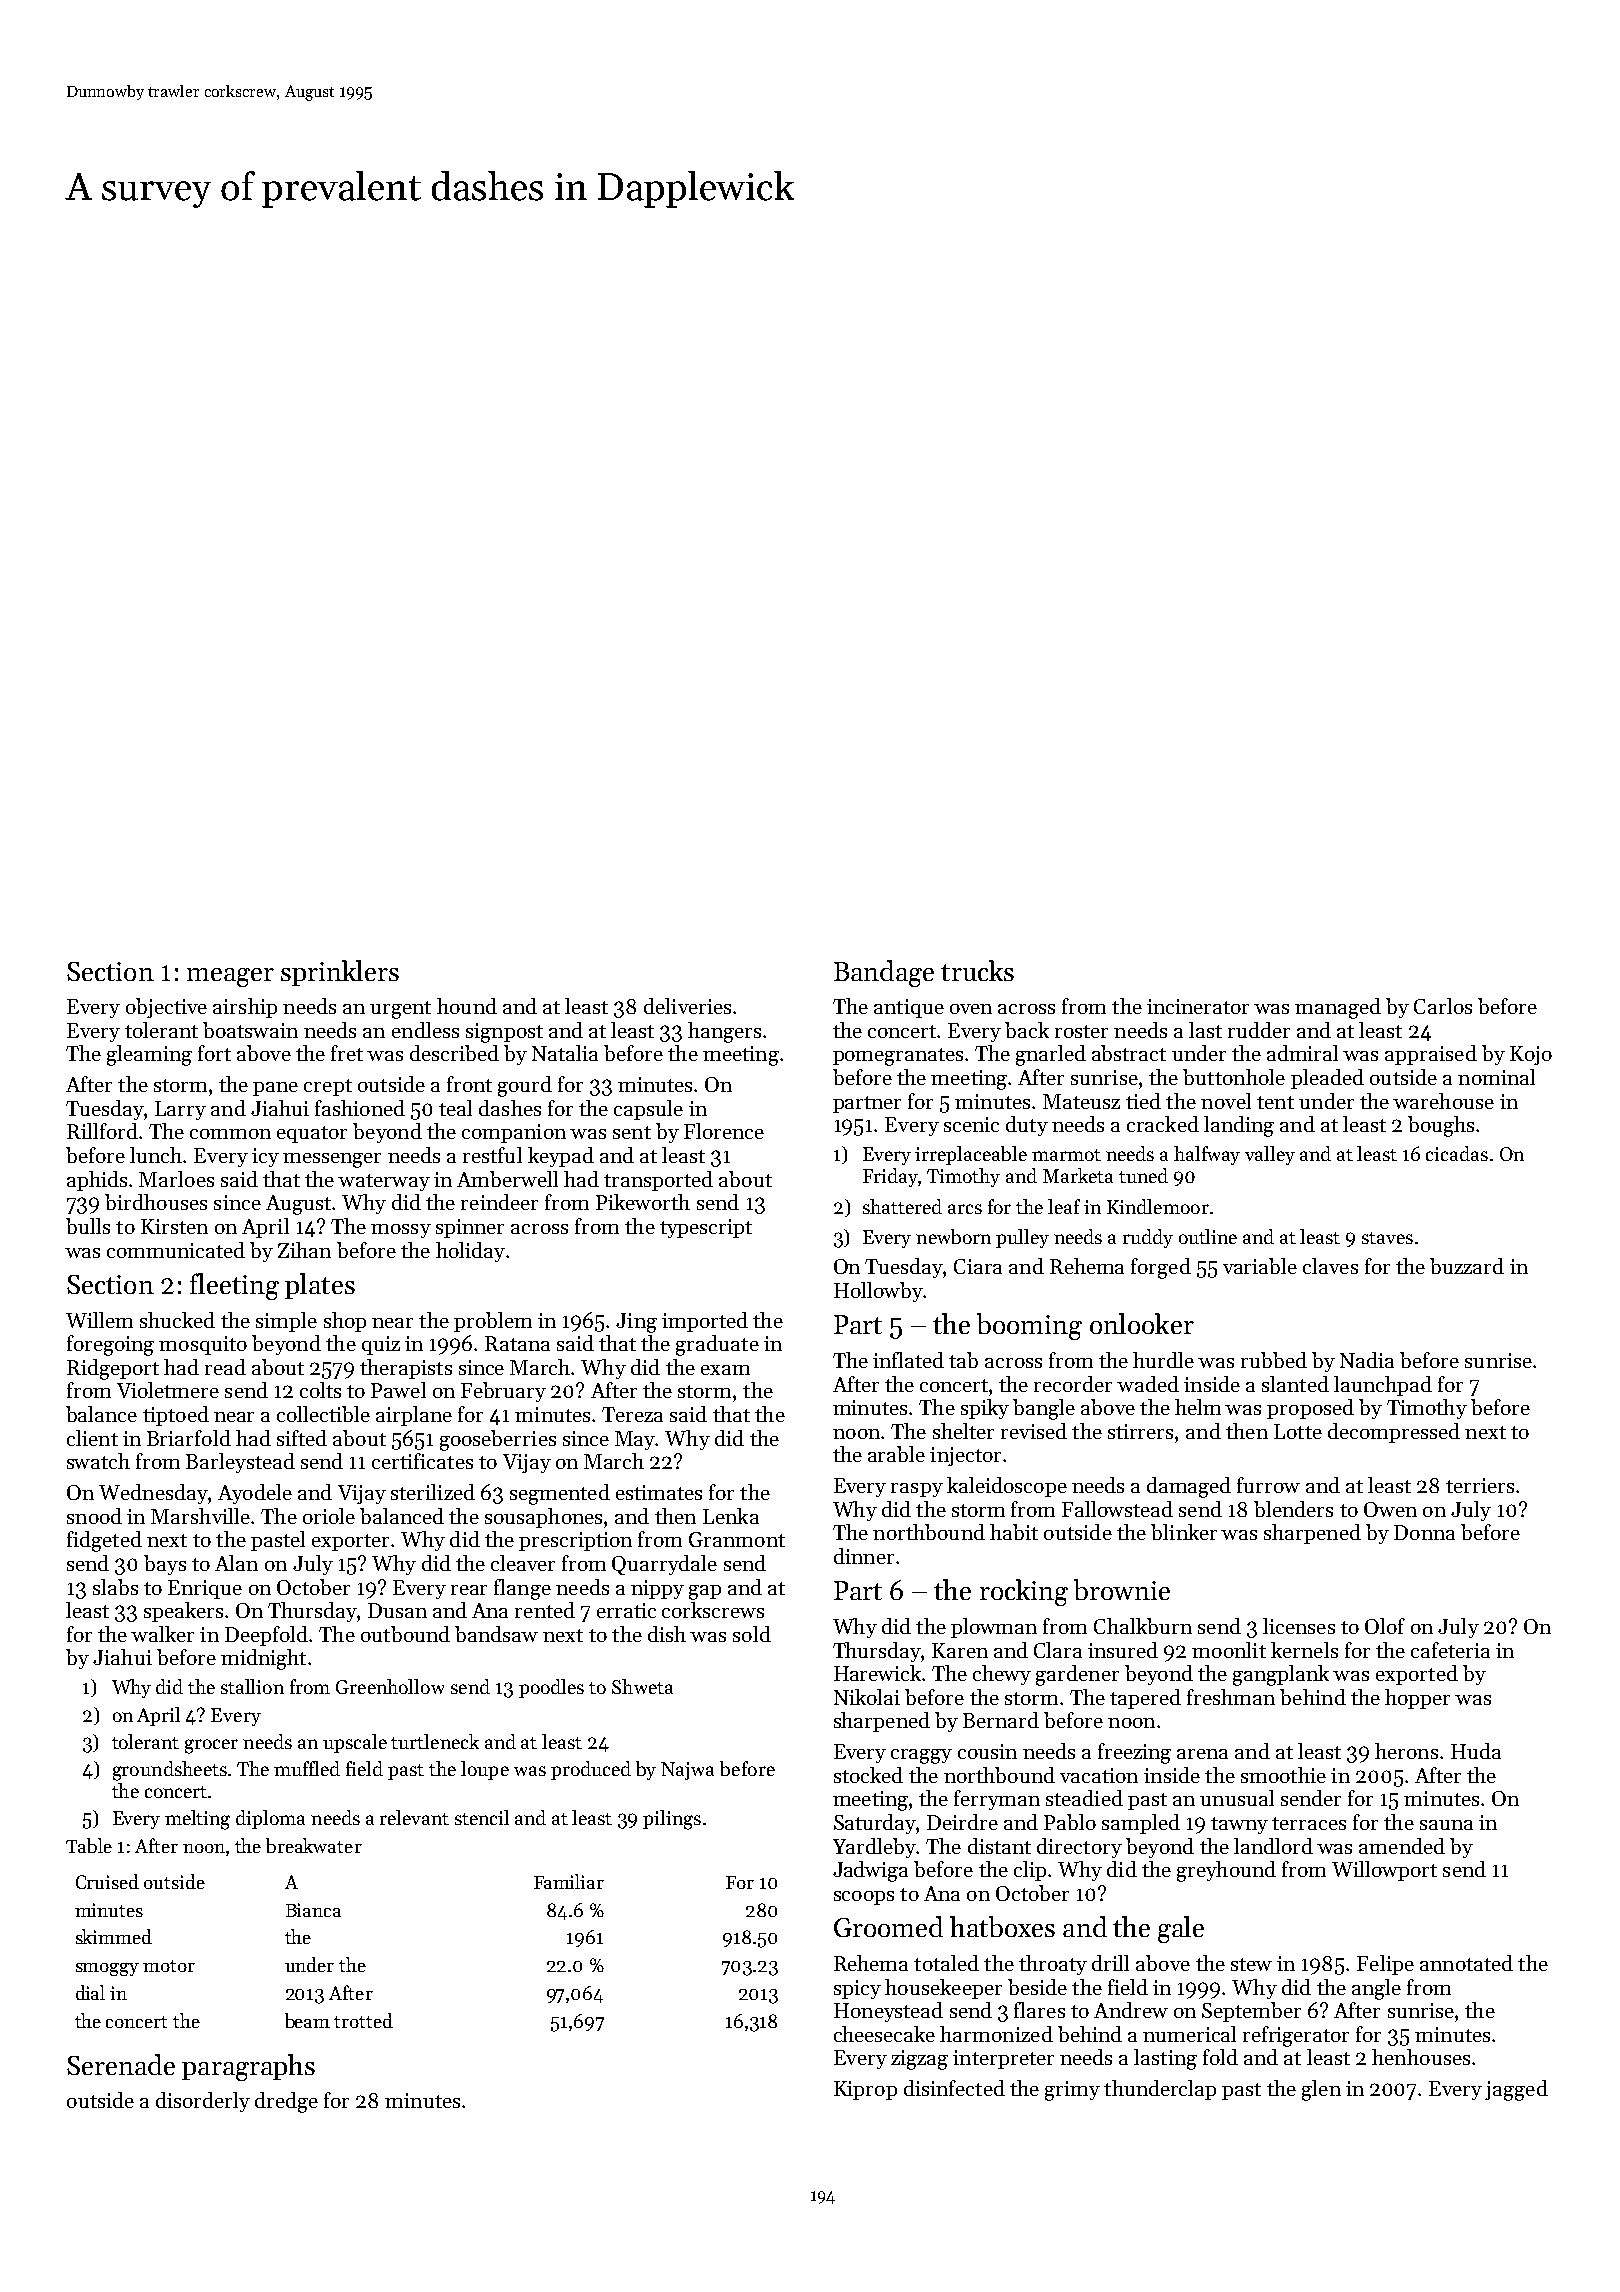 The image size is (1620, 2292). Describe the element at coordinates (884, 973) in the screenshot. I see `Bandage` at that location.
